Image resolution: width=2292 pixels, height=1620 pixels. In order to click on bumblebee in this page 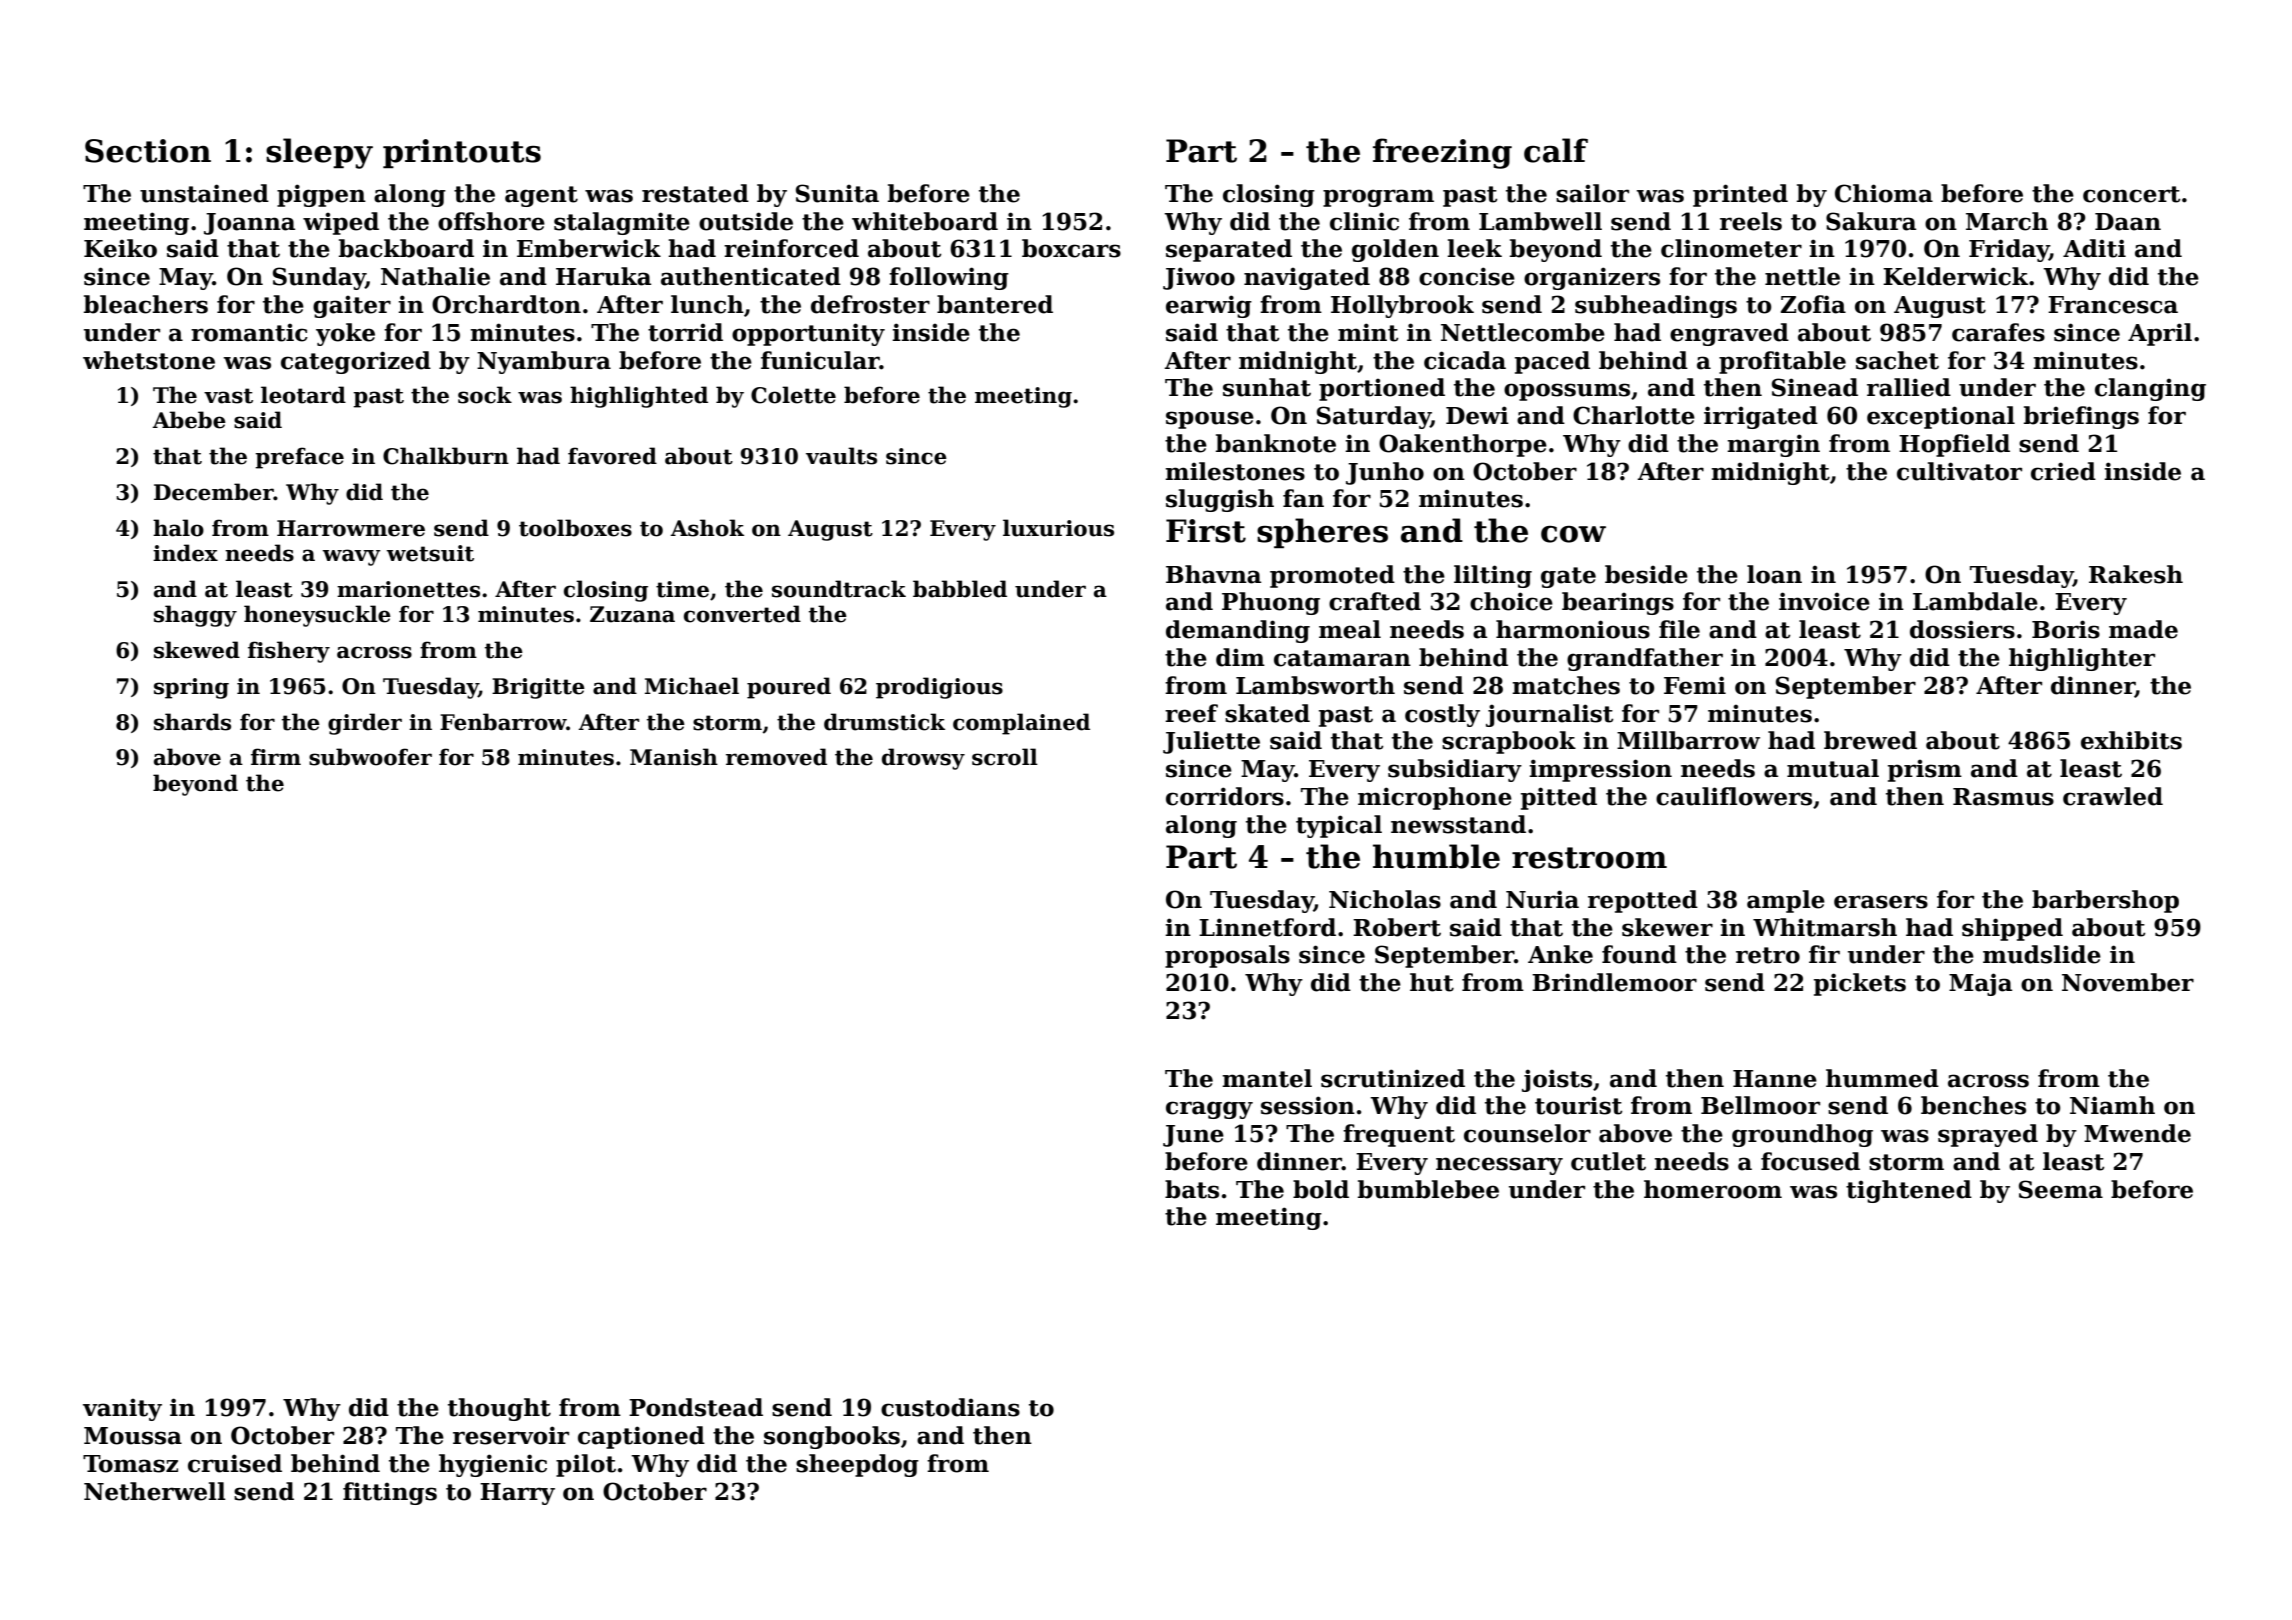, I will do `click(1428, 1189)`.
